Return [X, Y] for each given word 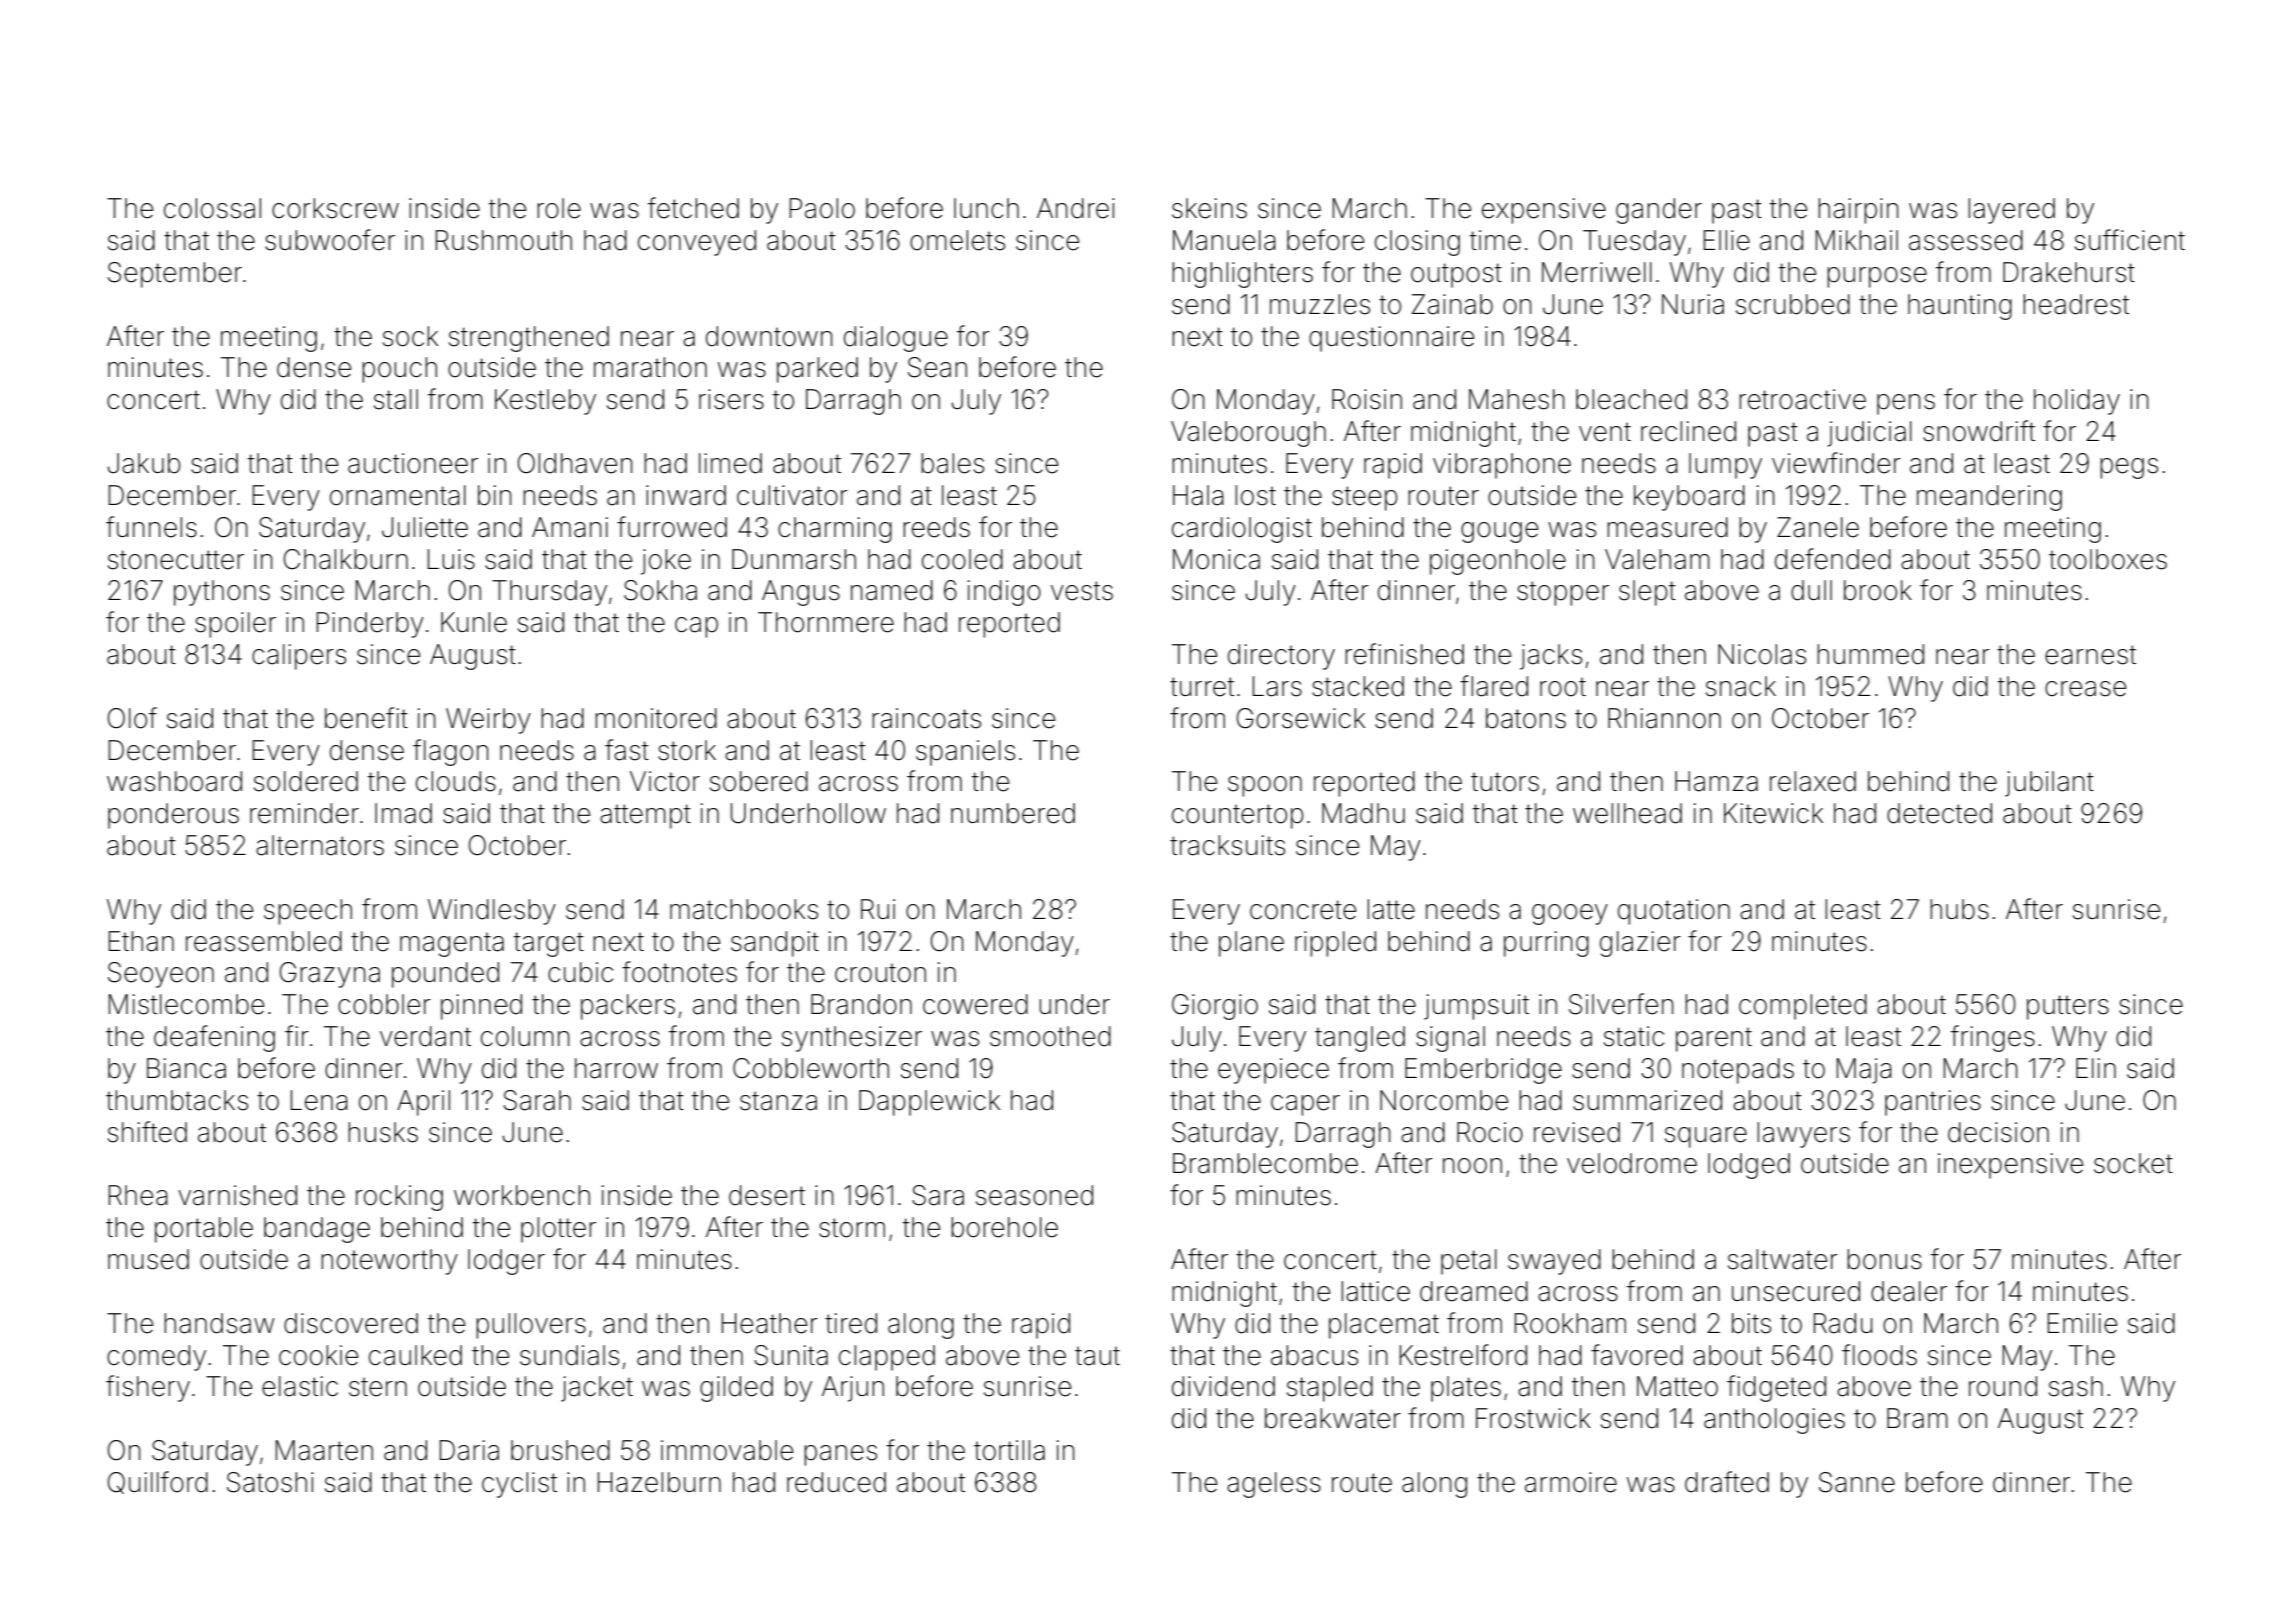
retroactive [1802, 399]
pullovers [531, 1326]
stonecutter [176, 560]
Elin [2096, 1068]
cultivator [792, 495]
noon [1472, 1166]
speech [308, 912]
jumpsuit [1476, 1007]
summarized [1647, 1100]
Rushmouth [504, 240]
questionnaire [1391, 339]
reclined [1688, 431]
